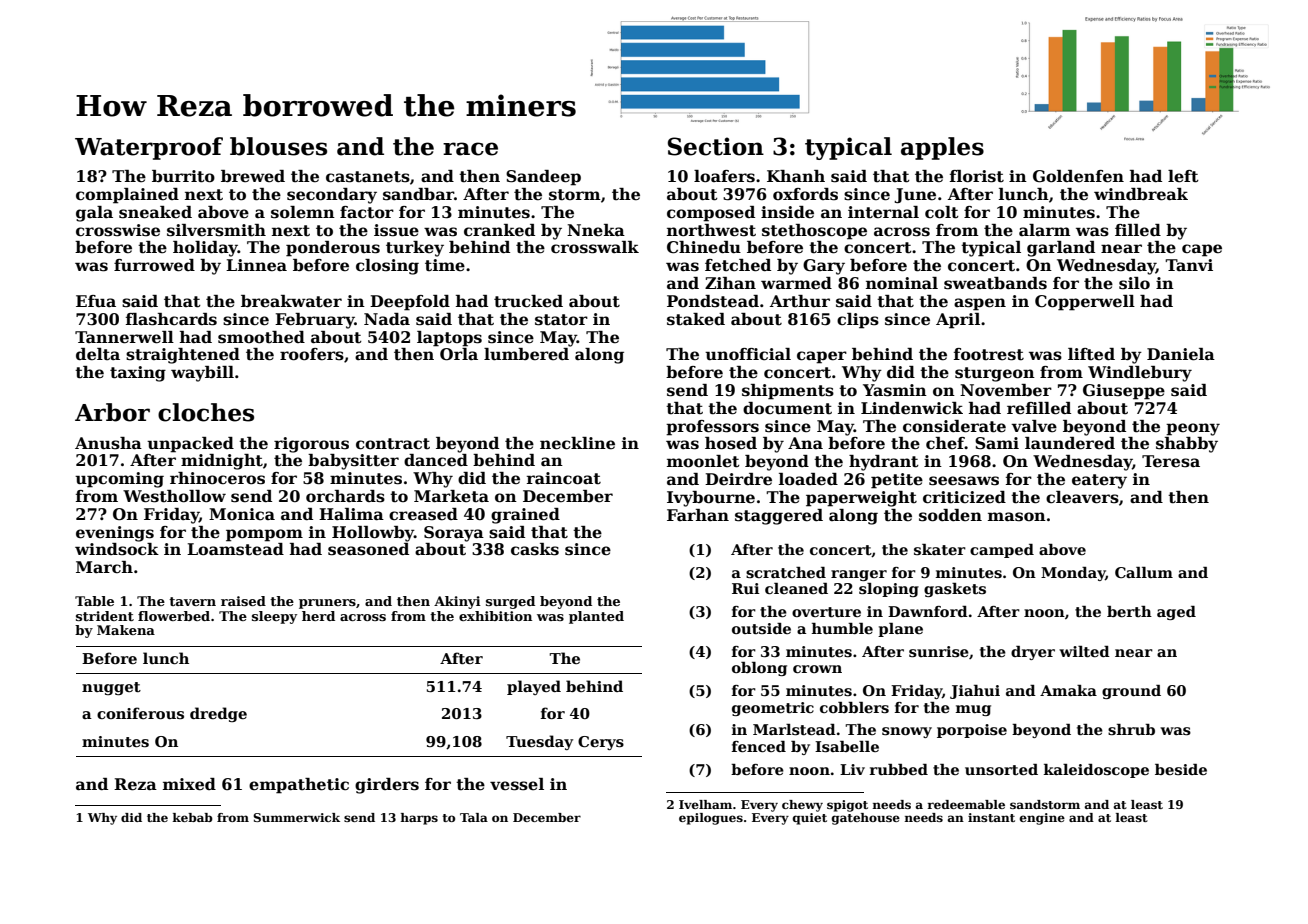 The image size is (1308, 924). Describe the element at coordinates (698, 515) in the screenshot. I see `Farhan` at that location.
